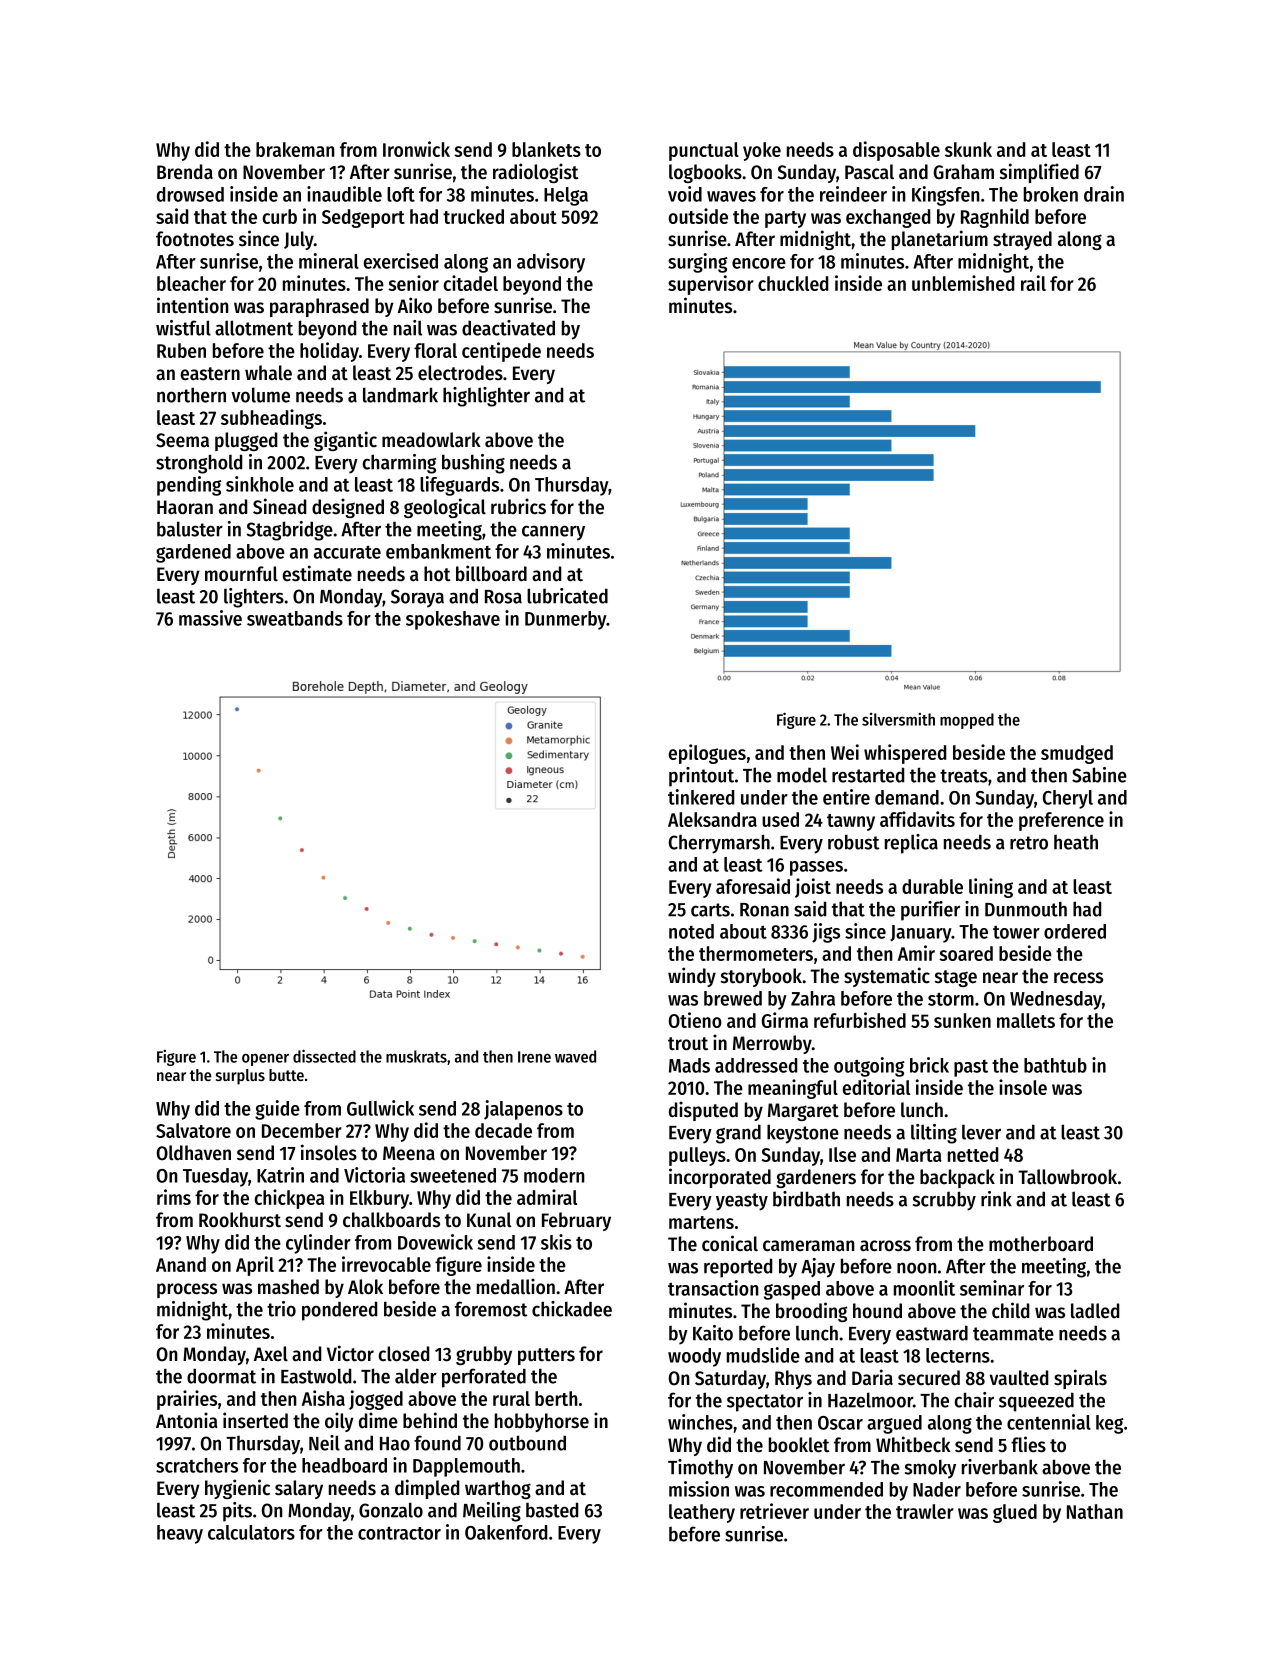 The image size is (1284, 1662). I want to click on Brenda, so click(185, 172).
